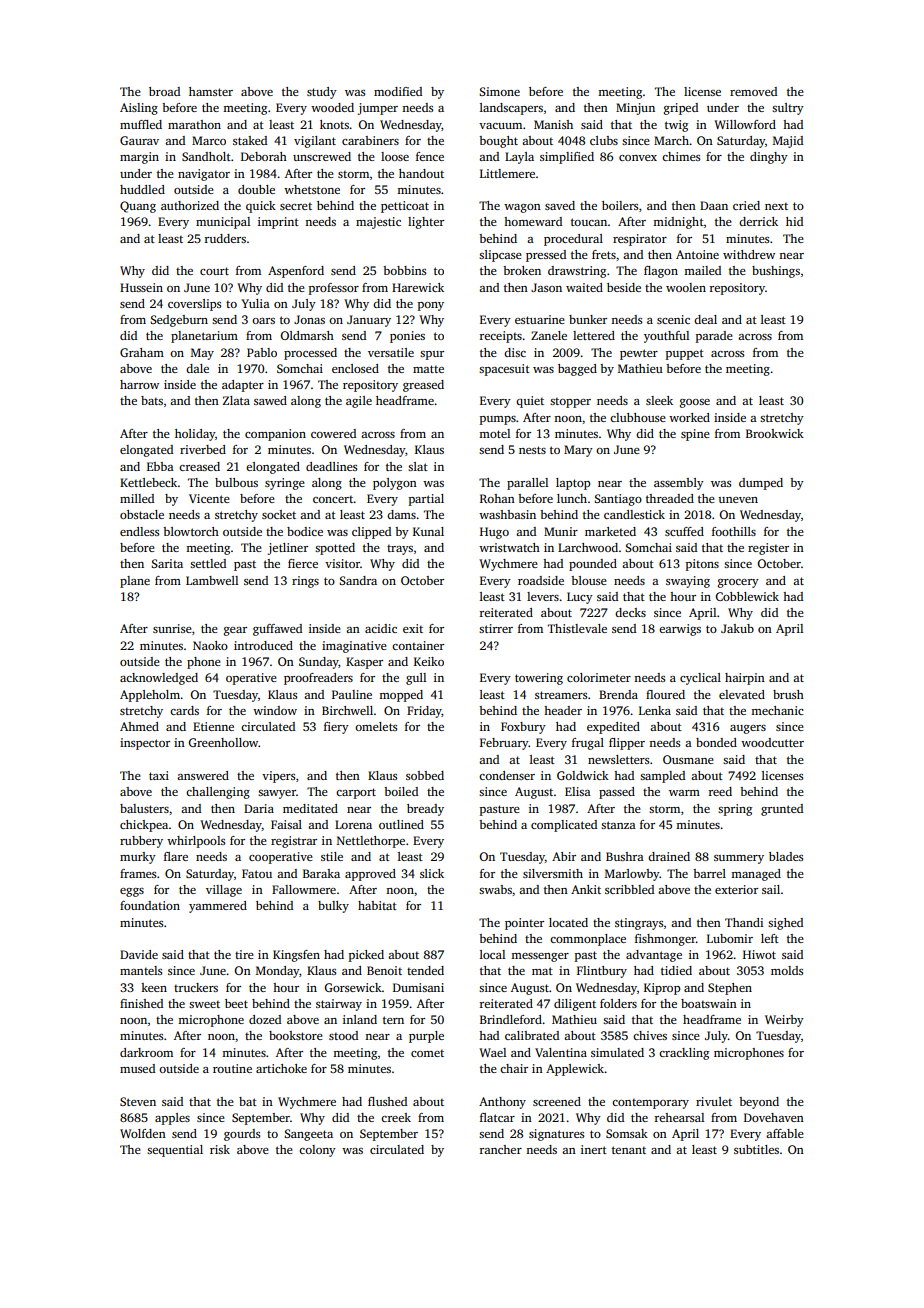 Image resolution: width=924 pixels, height=1308 pixels. Describe the element at coordinates (504, 744) in the document. I see `February` at that location.
